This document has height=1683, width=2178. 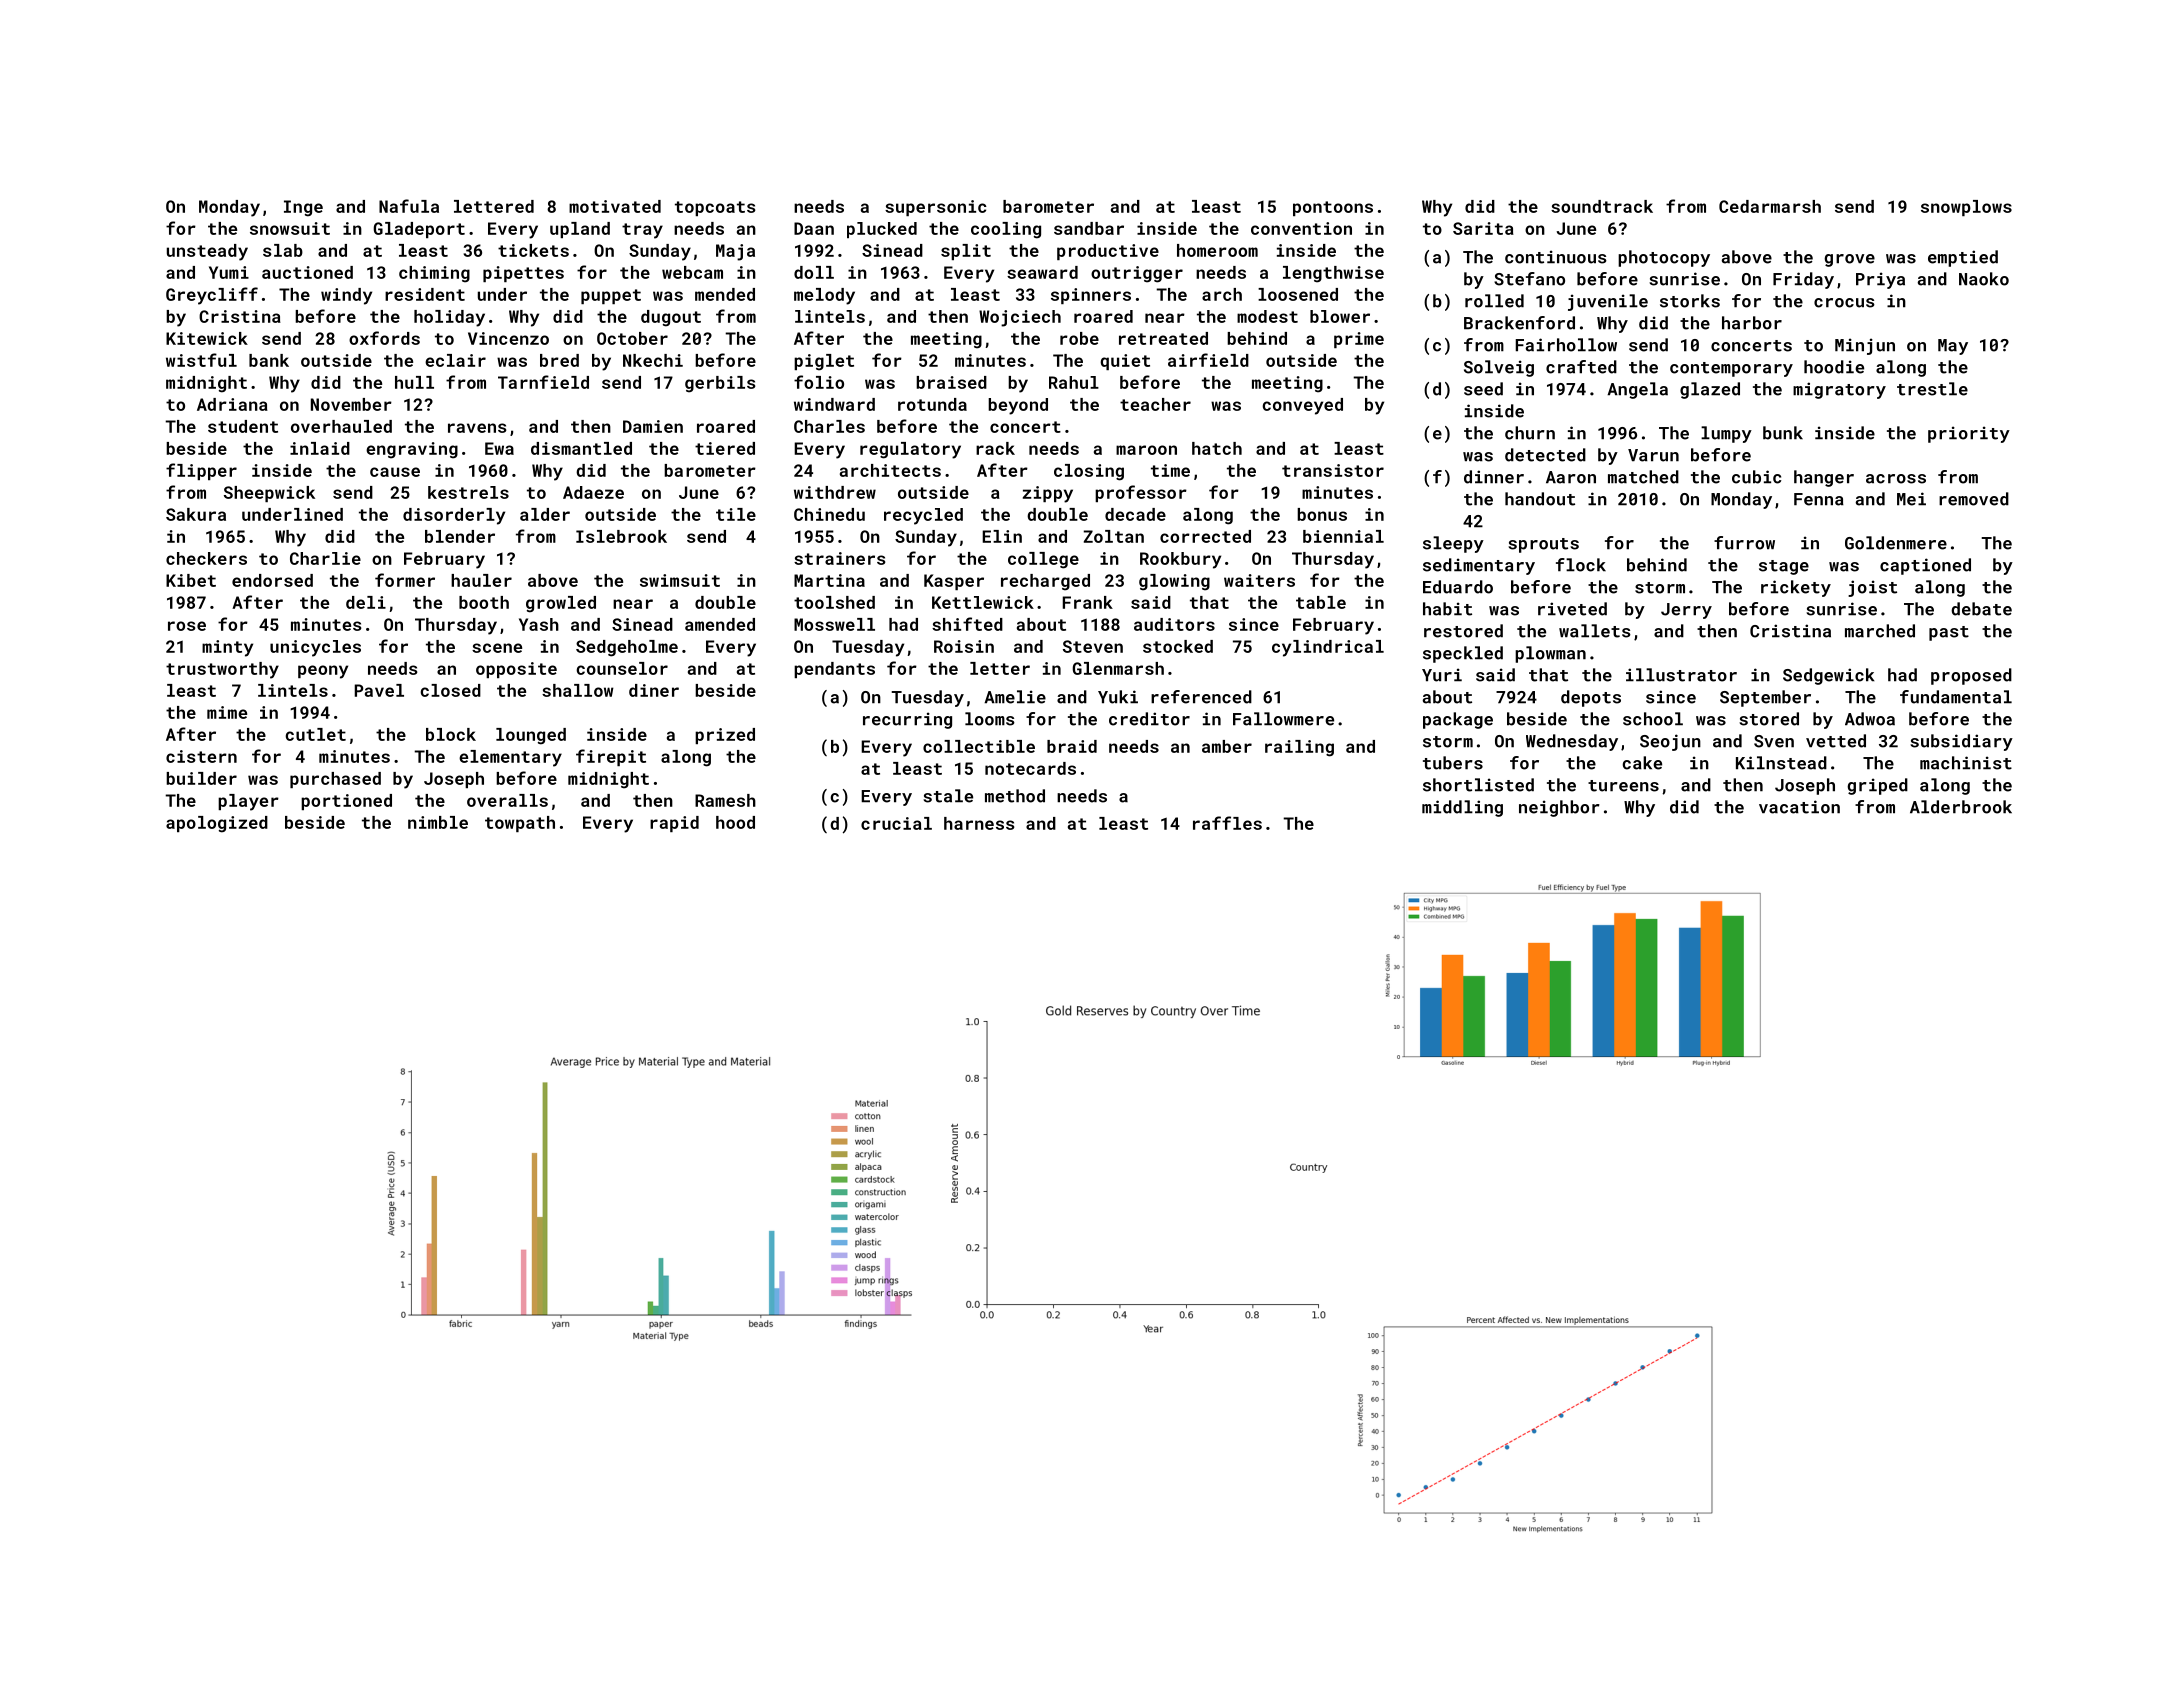 What do you see at coordinates (217, 824) in the document?
I see `apologized` at bounding box center [217, 824].
